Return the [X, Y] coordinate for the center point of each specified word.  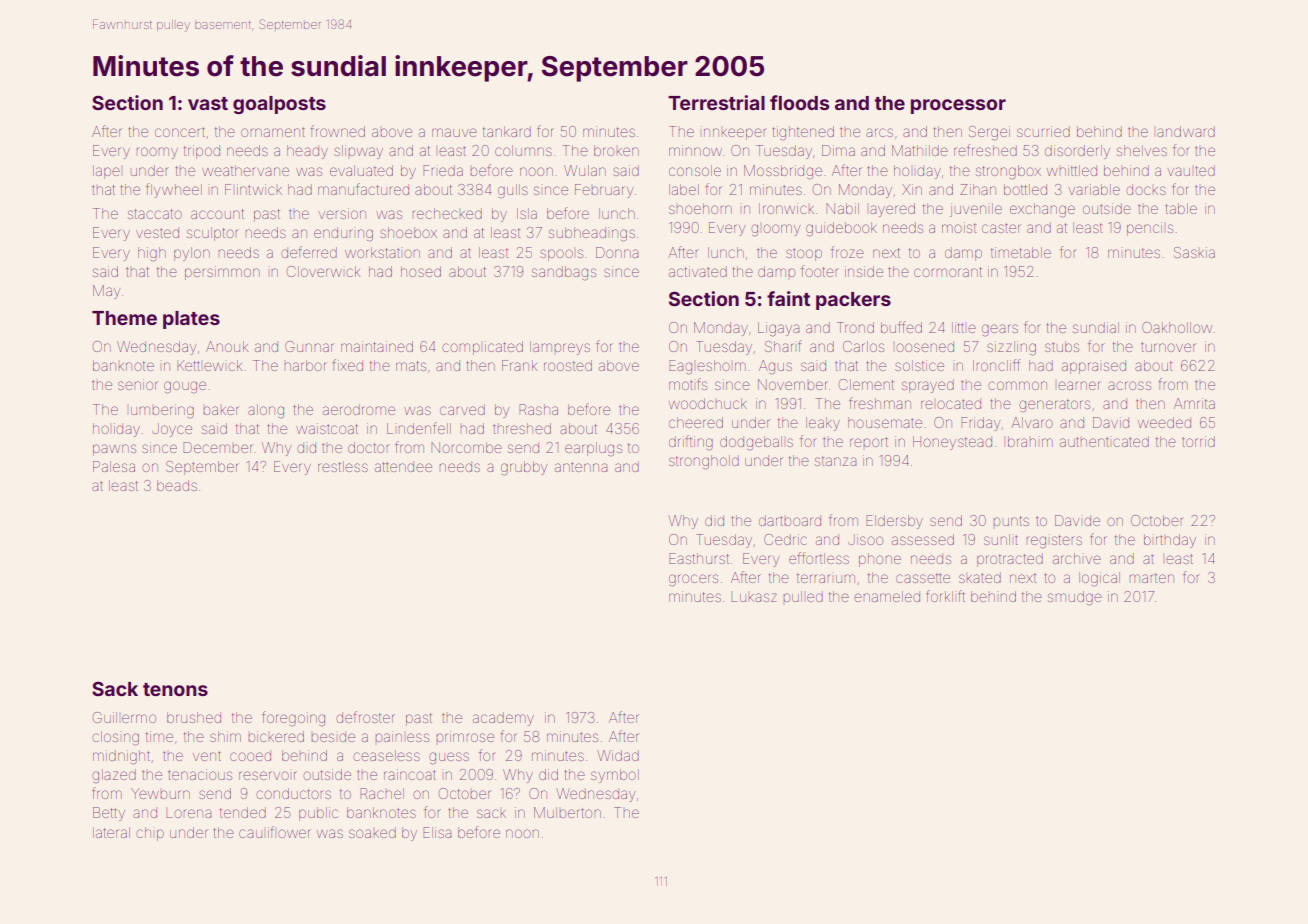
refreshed [985, 150]
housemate [885, 422]
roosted [568, 365]
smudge [1075, 598]
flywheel [174, 190]
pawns [114, 450]
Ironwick [786, 208]
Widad [618, 755]
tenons [175, 689]
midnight [121, 757]
